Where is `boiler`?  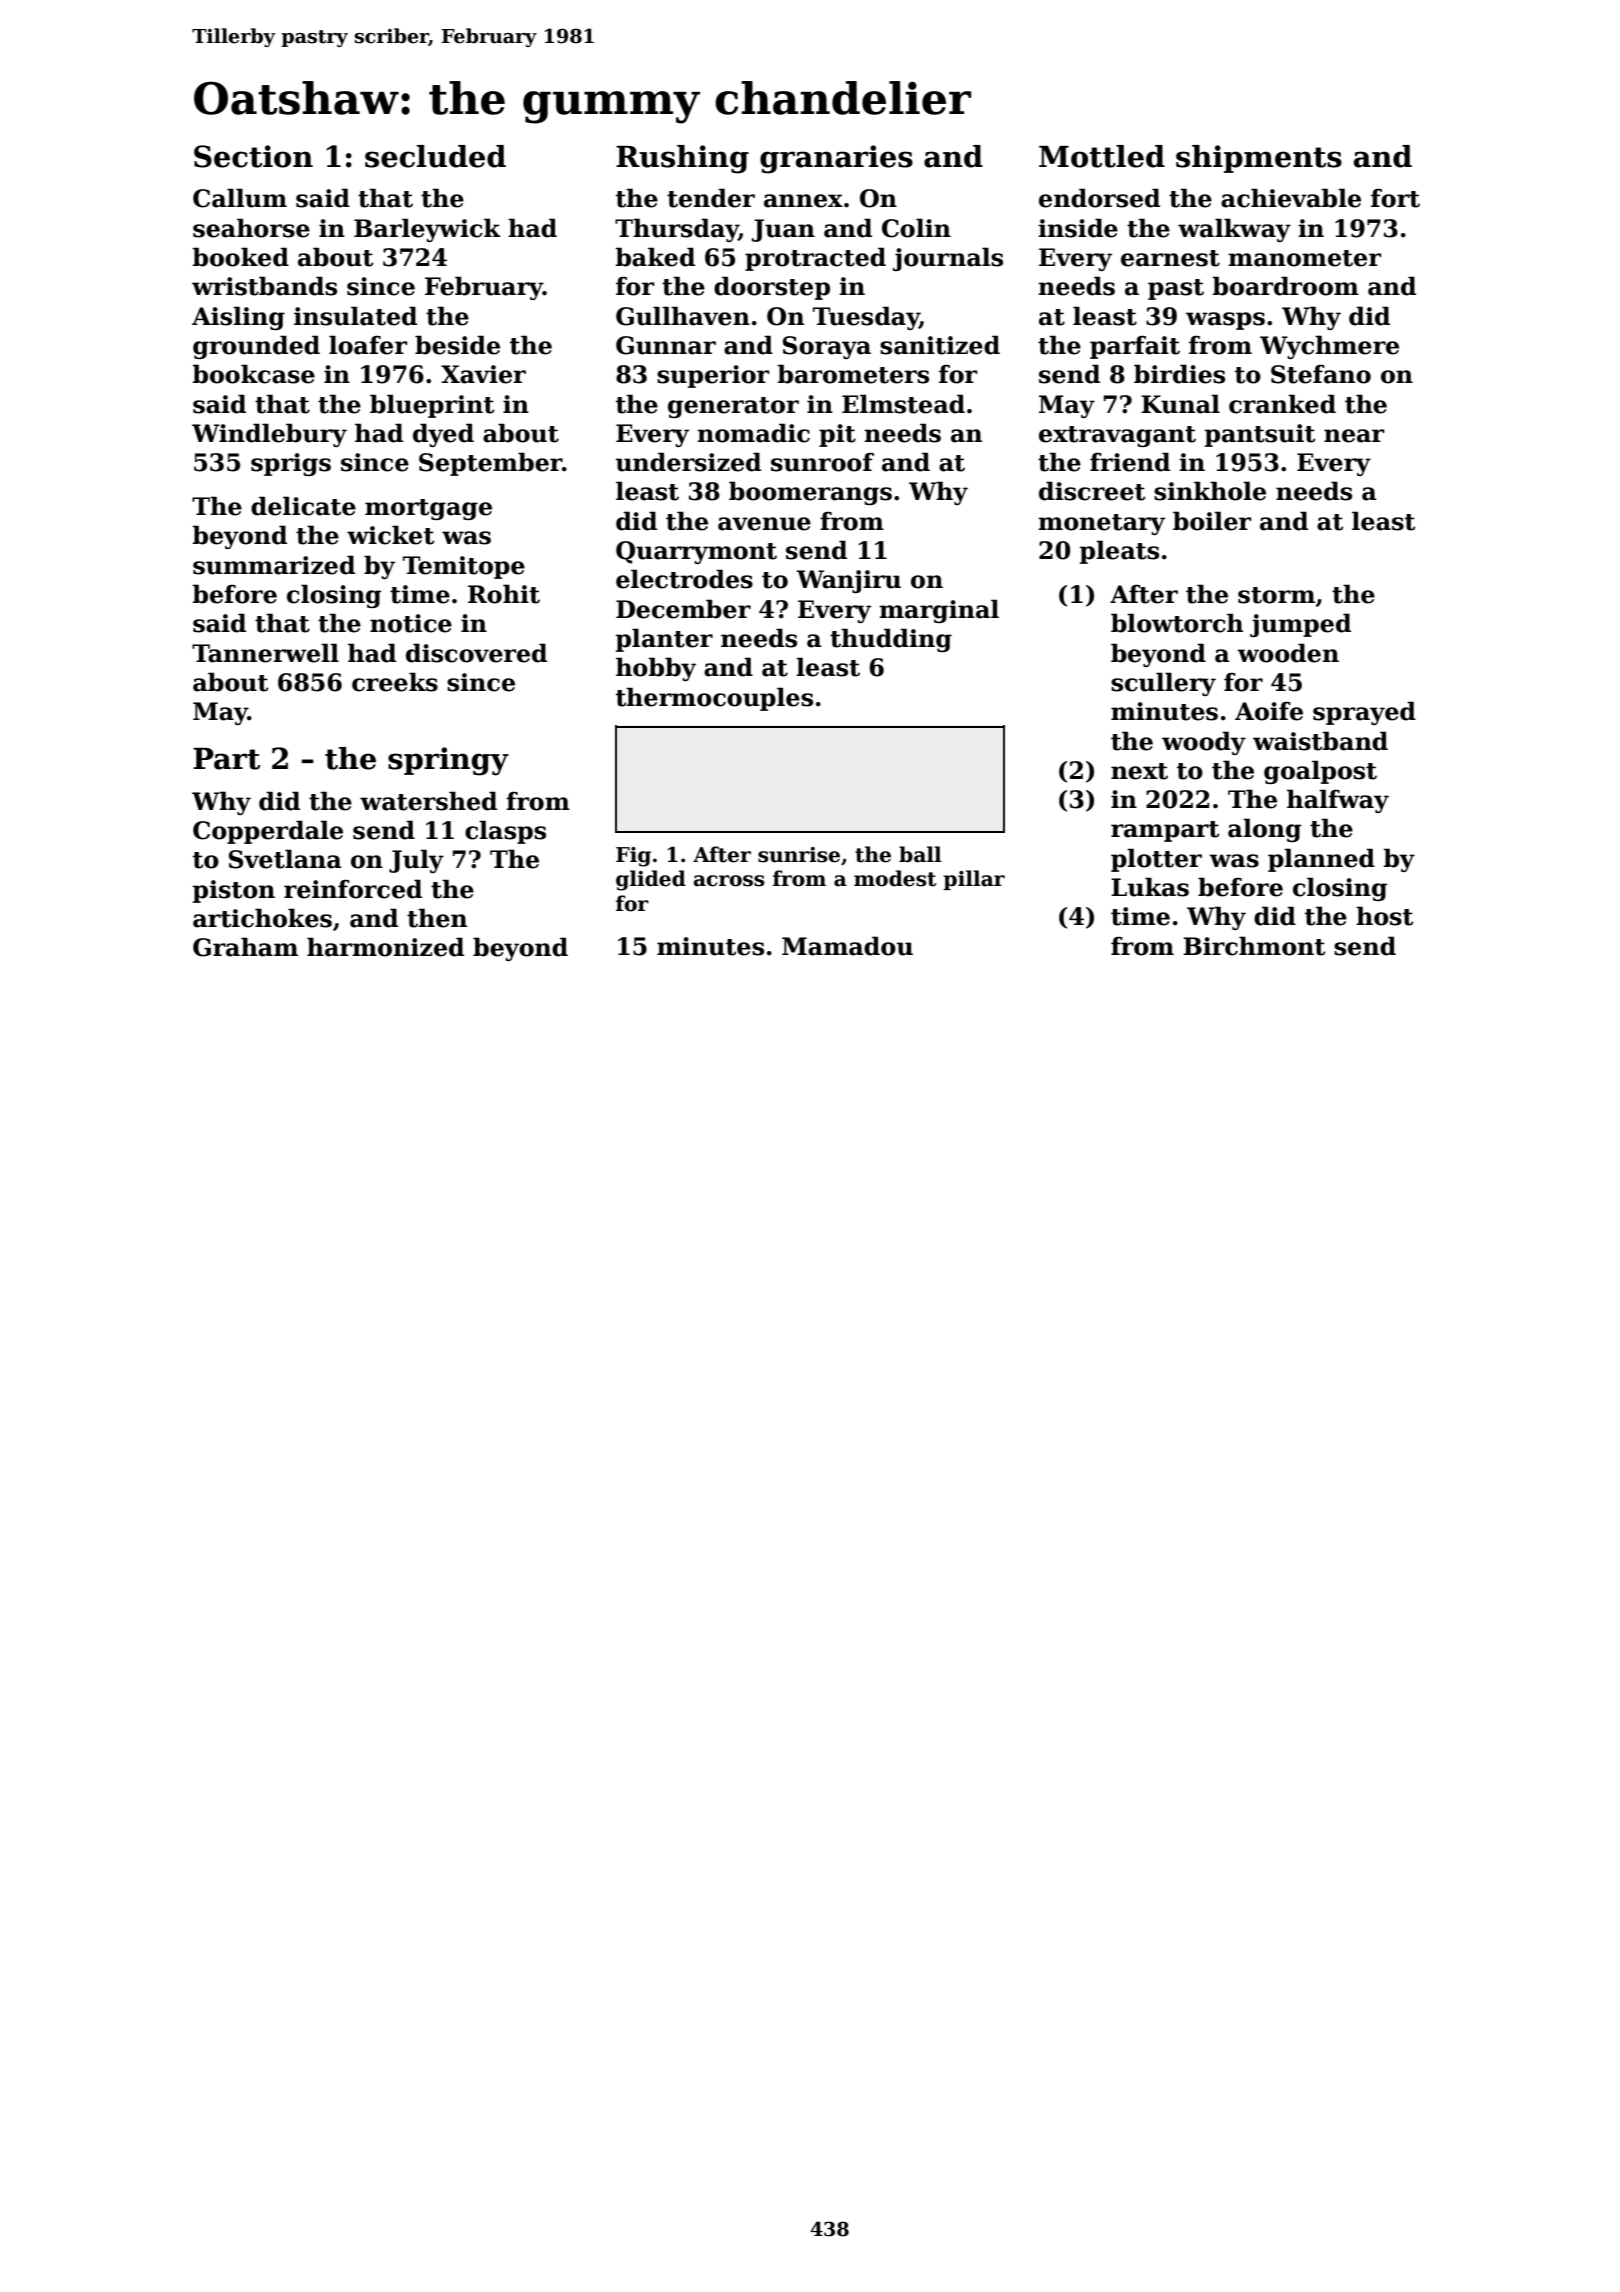 boiler is located at coordinates (1212, 521).
